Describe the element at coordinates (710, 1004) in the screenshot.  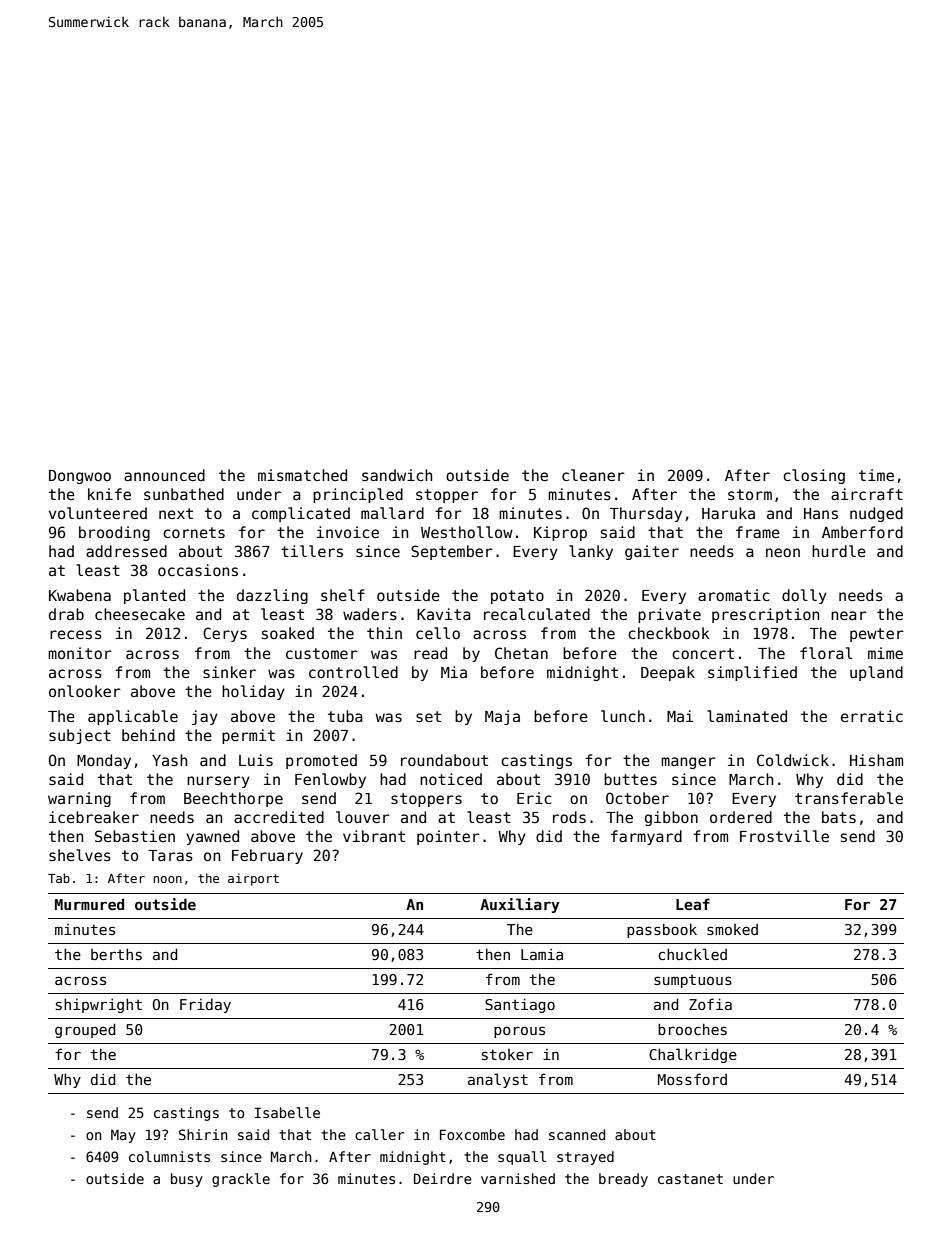
I see `Zofia` at that location.
